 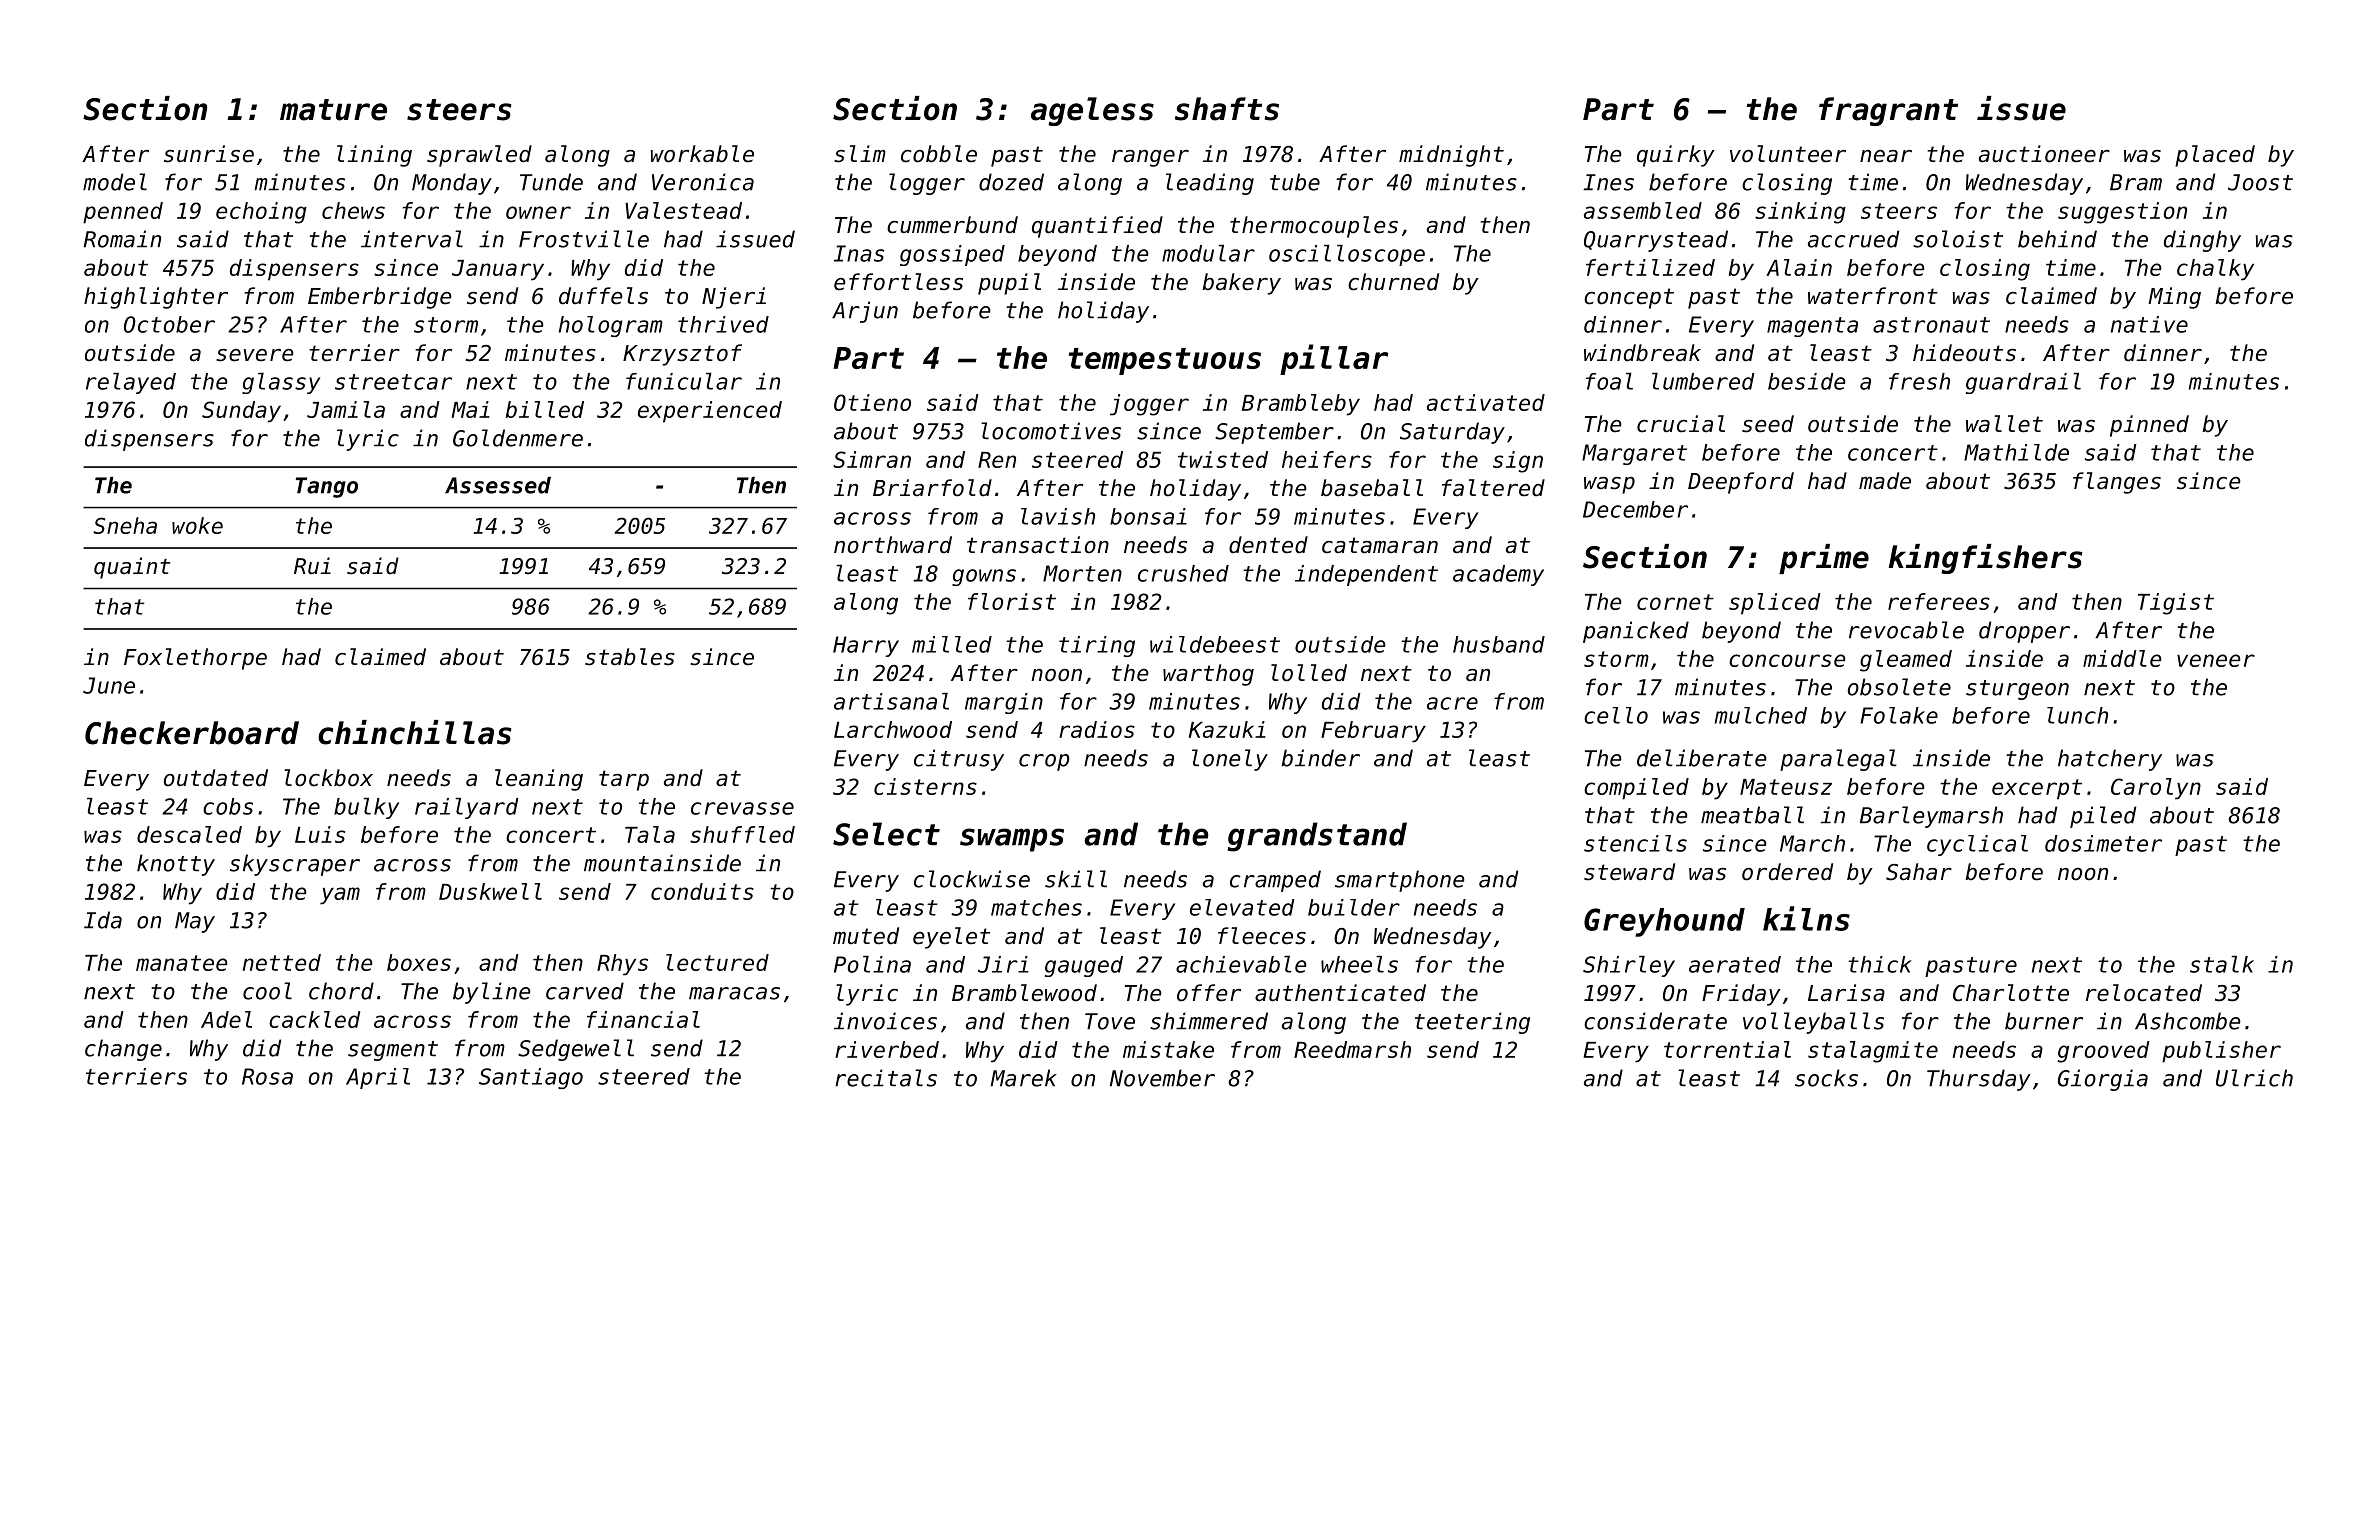 What do you see at coordinates (415, 732) in the screenshot?
I see `chinchillas` at bounding box center [415, 732].
